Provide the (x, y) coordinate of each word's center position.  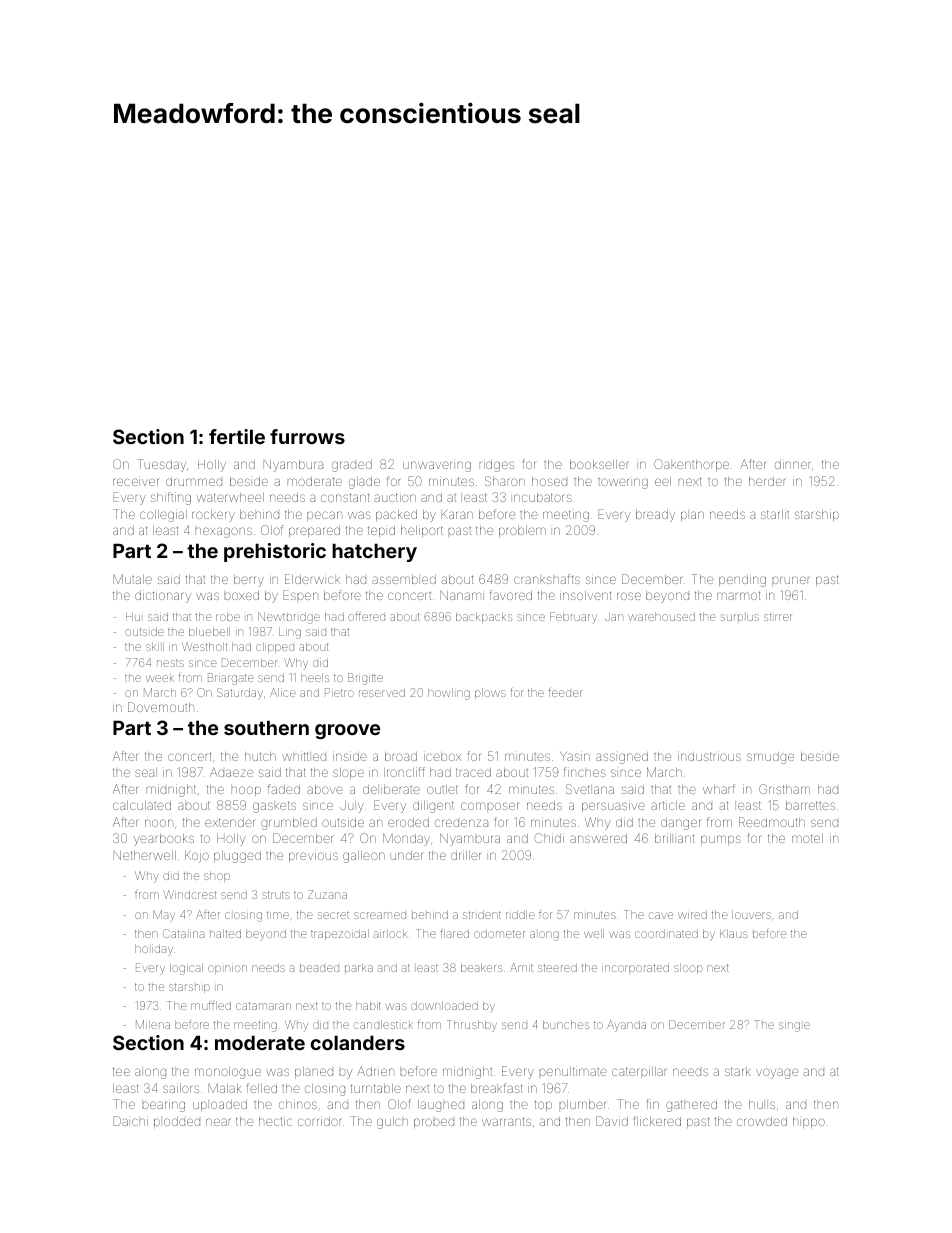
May (164, 915)
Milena (153, 1024)
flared (454, 933)
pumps (721, 840)
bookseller (599, 464)
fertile (237, 436)
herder (767, 481)
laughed (441, 1106)
